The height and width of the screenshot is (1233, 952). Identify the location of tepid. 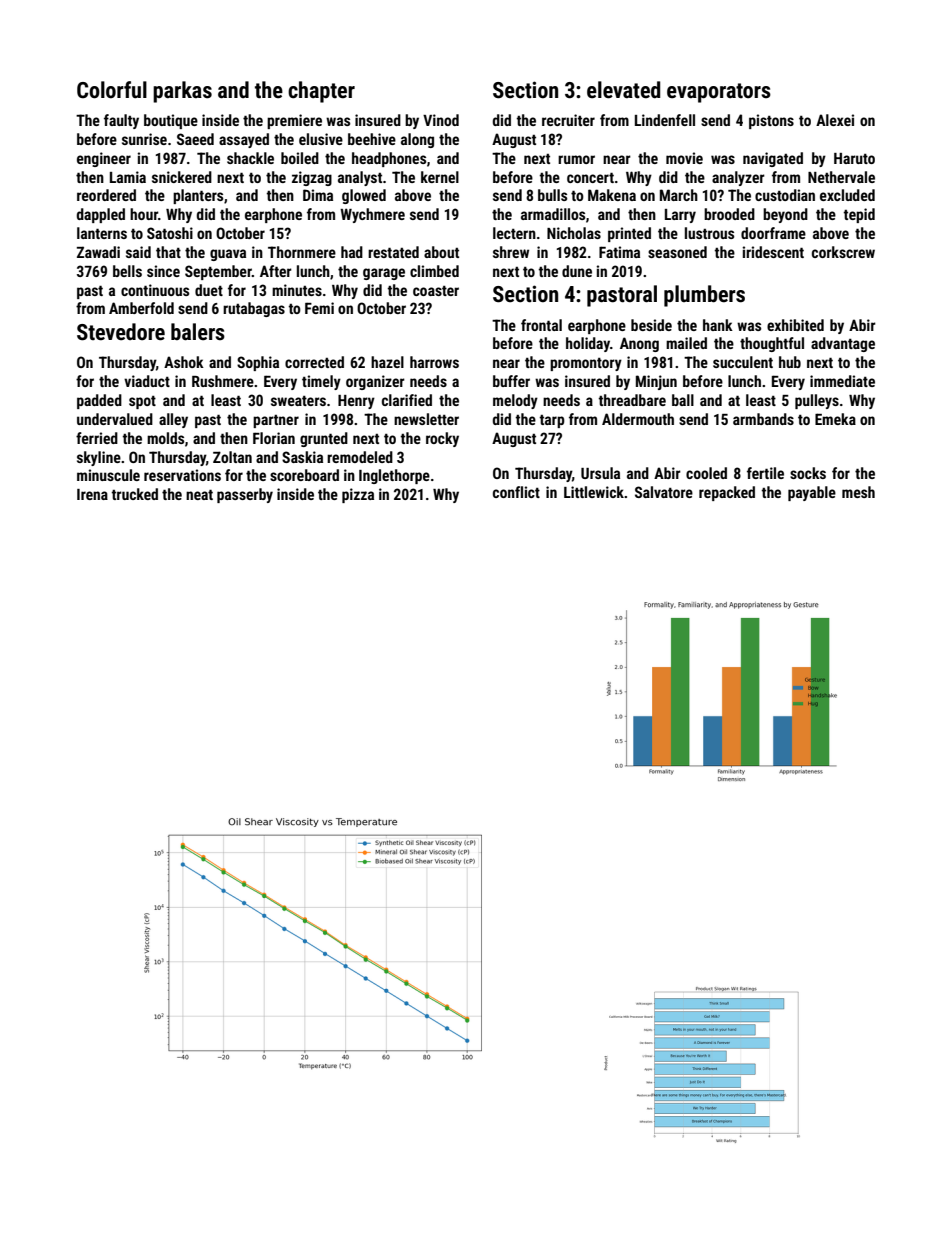
(859, 215).
